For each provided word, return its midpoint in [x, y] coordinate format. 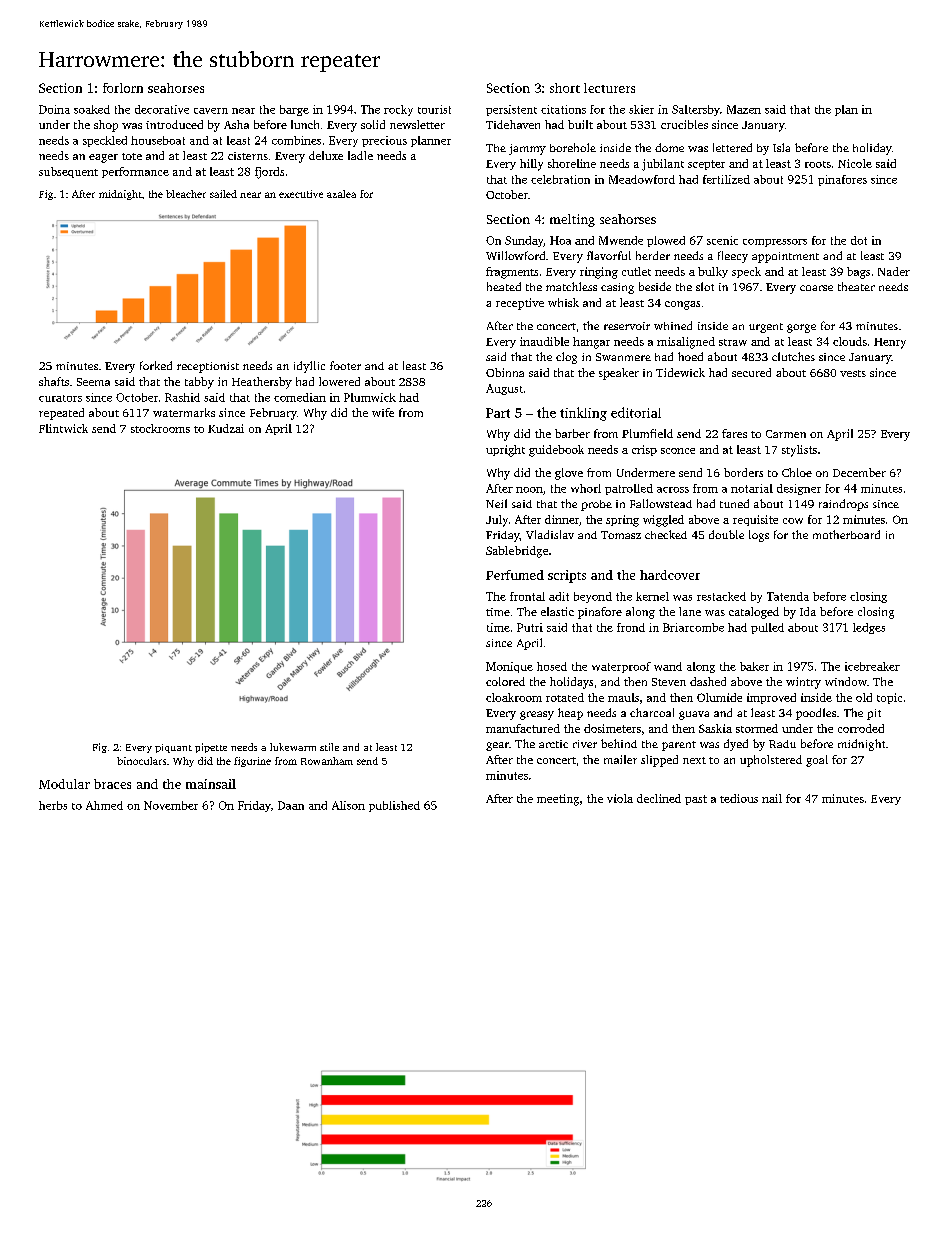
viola [620, 798]
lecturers [609, 88]
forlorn [123, 88]
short [565, 88]
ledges [869, 628]
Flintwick [63, 428]
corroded [861, 728]
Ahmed [104, 805]
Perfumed [515, 575]
